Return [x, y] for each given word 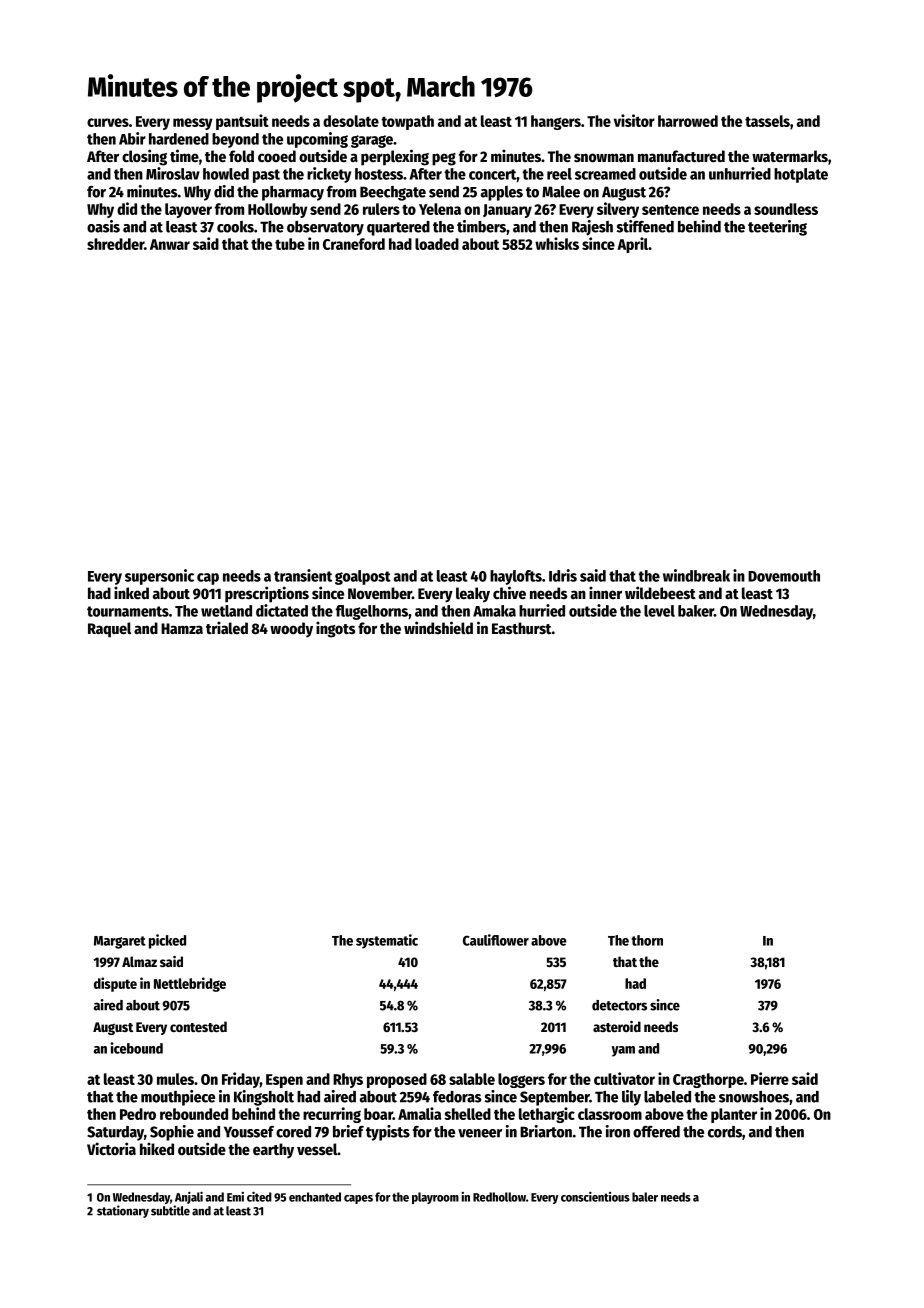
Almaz [139, 961]
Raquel [109, 630]
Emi [235, 1197]
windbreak [696, 575]
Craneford [354, 244]
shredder [115, 244]
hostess [379, 174]
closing [144, 157]
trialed [227, 627]
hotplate [801, 175]
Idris [563, 575]
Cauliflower [496, 940]
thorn [647, 940]
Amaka [494, 611]
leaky [473, 595]
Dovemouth [784, 576]
